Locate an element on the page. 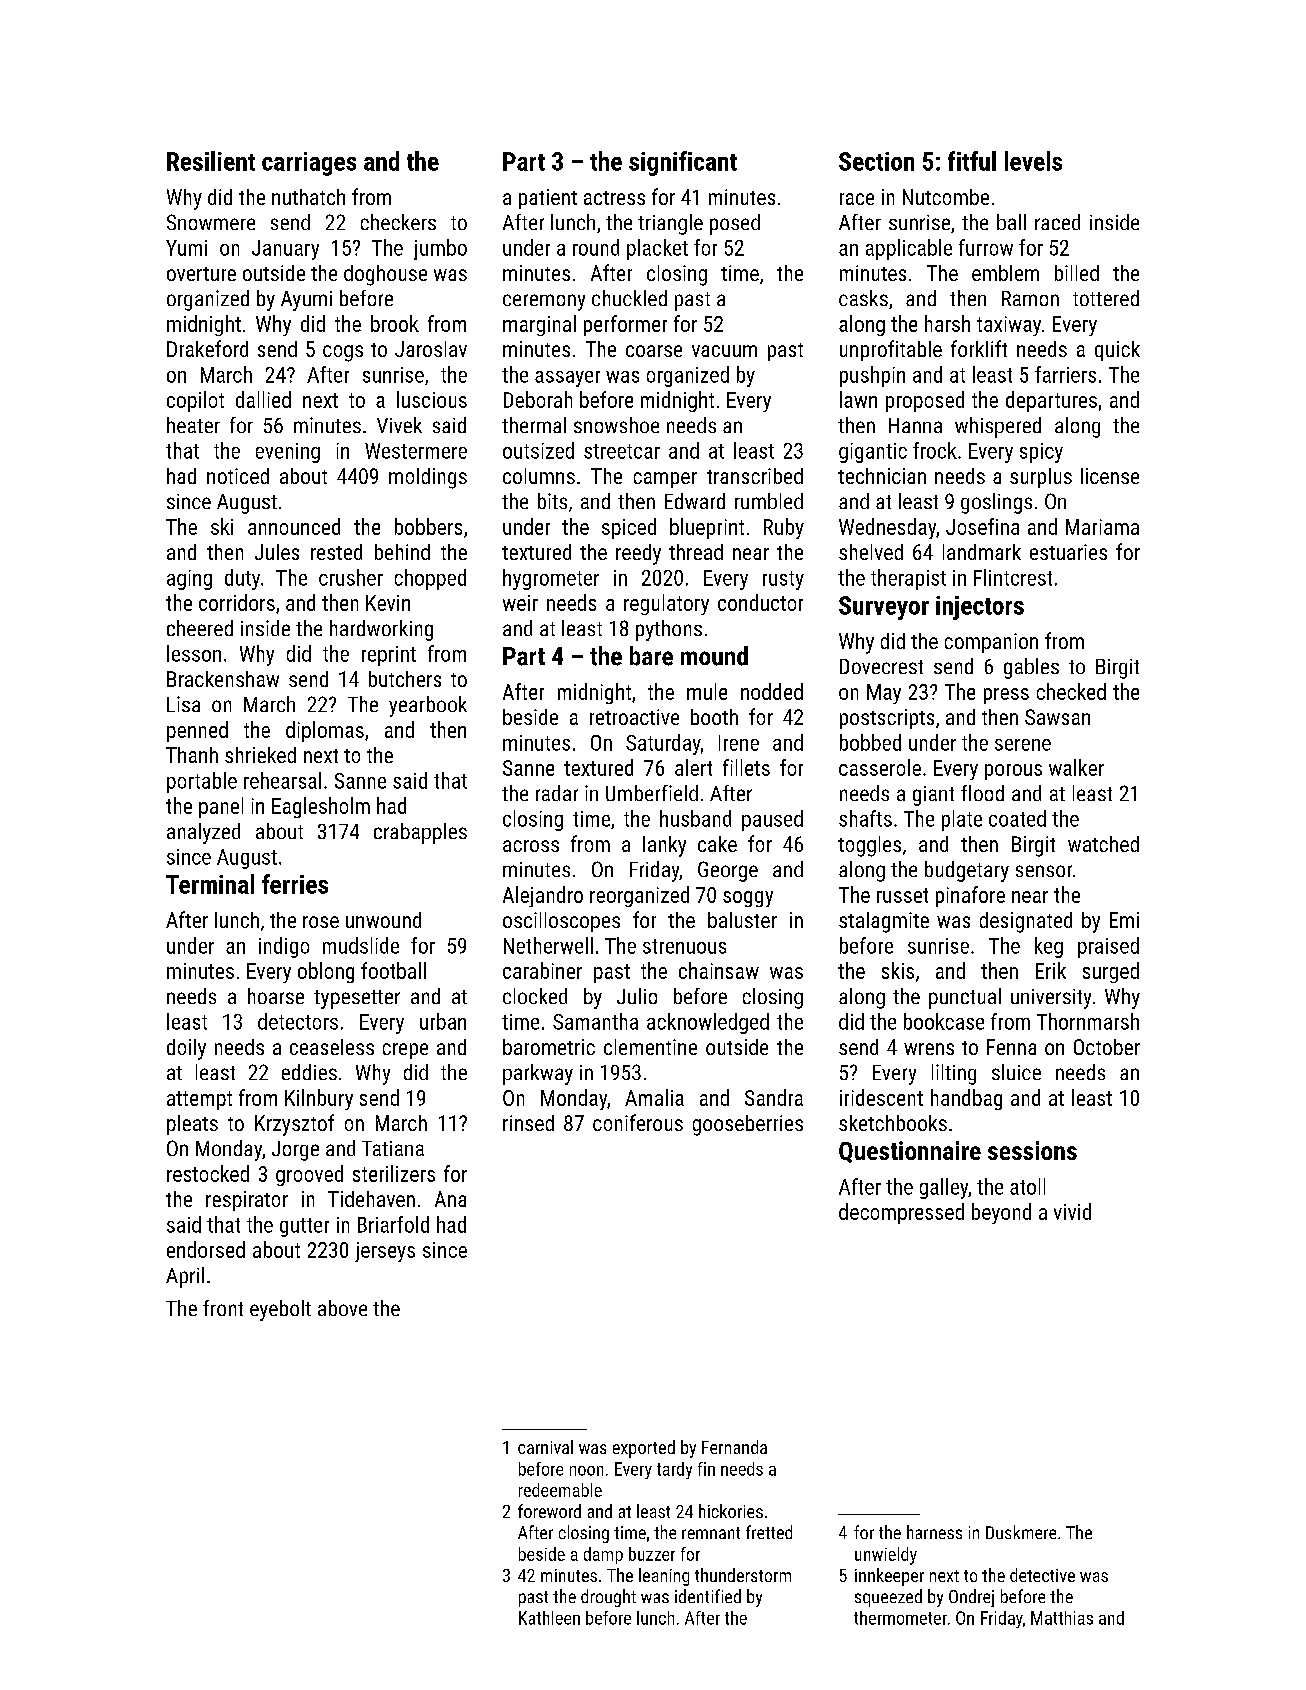 The width and height of the document is (1306, 1690). beyond is located at coordinates (1001, 1213).
